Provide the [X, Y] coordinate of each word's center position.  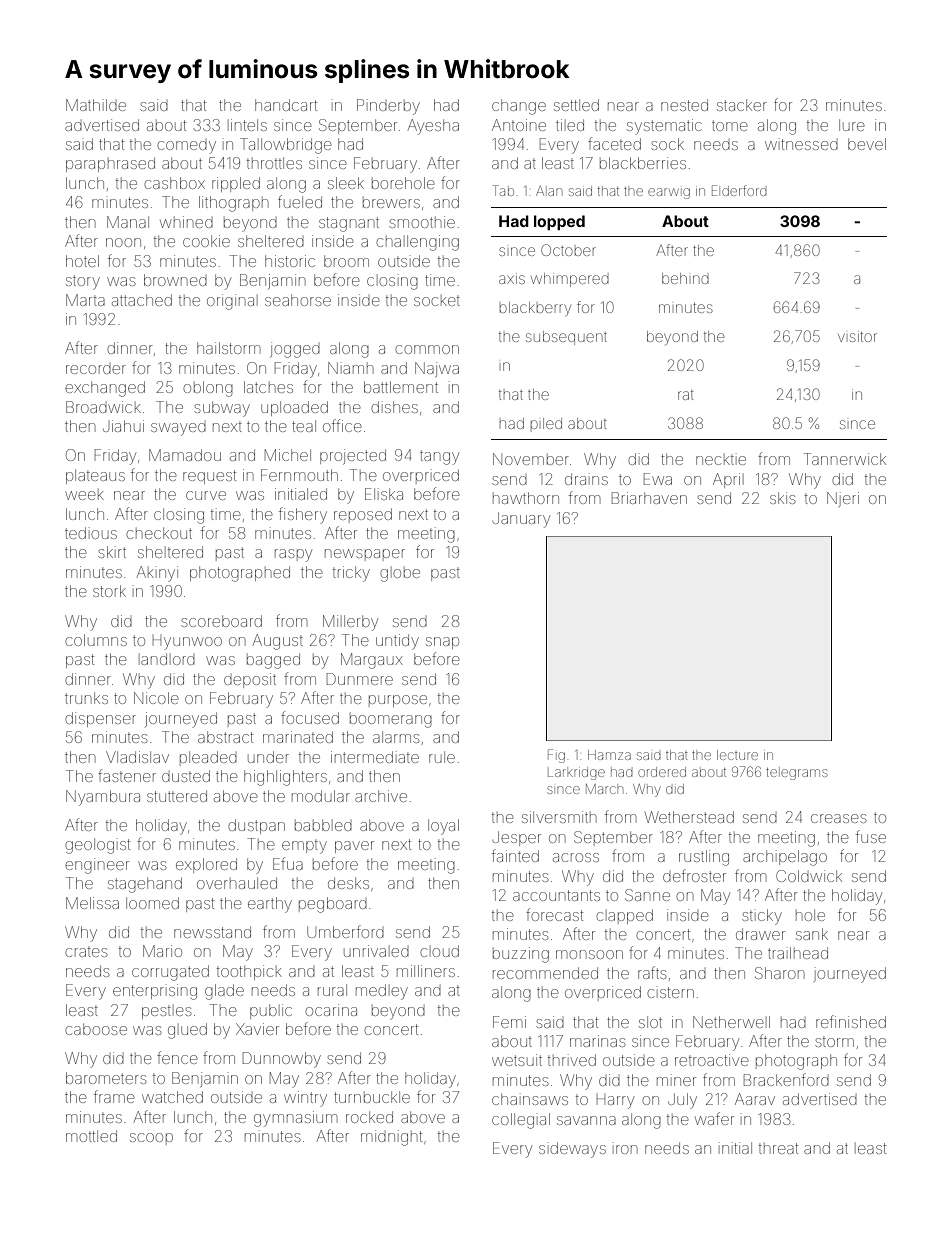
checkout [159, 533]
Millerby [350, 623]
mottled [91, 1136]
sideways [572, 1150]
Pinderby [388, 107]
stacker [742, 105]
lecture [737, 755]
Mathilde [96, 105]
